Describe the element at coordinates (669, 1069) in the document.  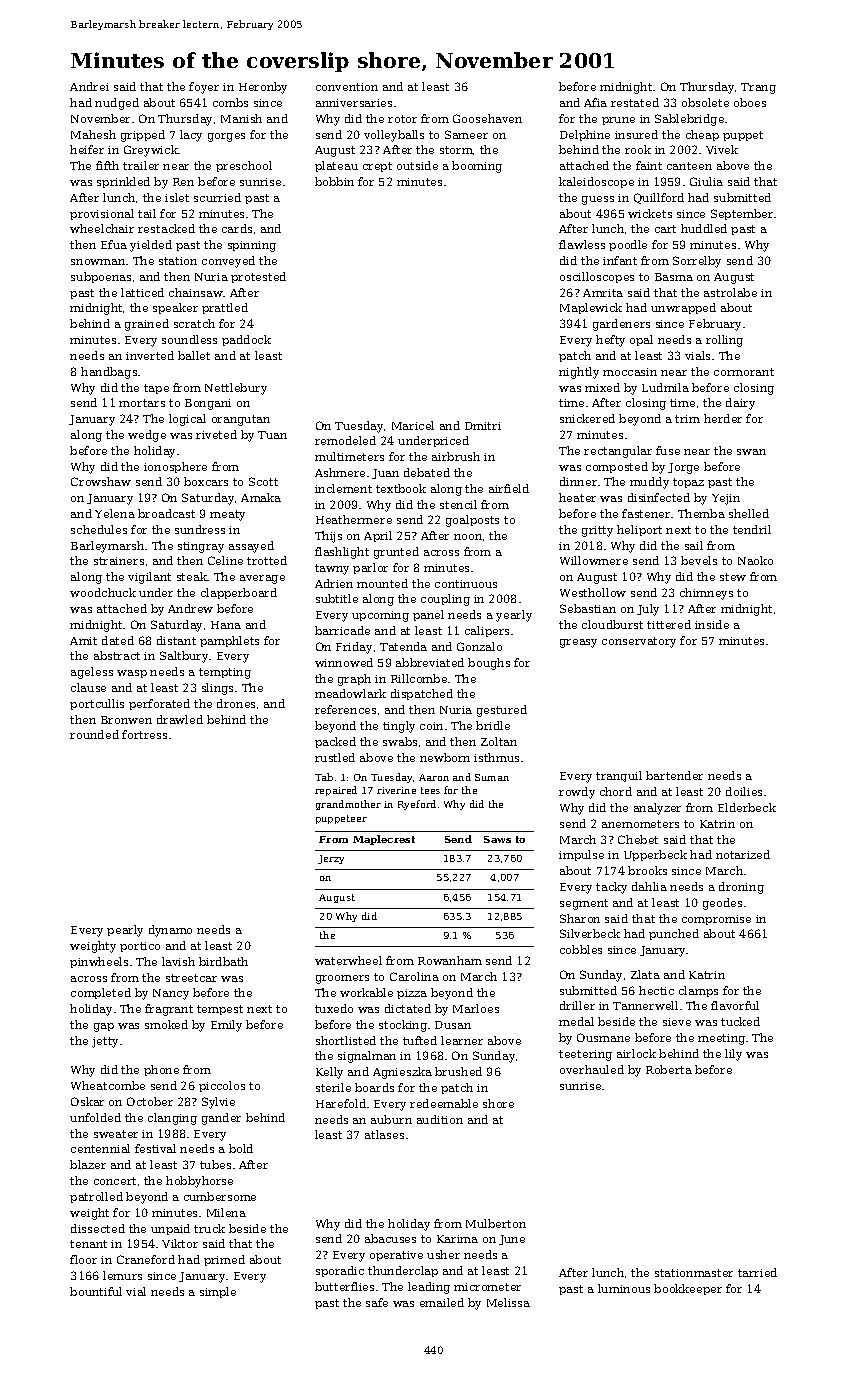
I see `Roberta` at that location.
